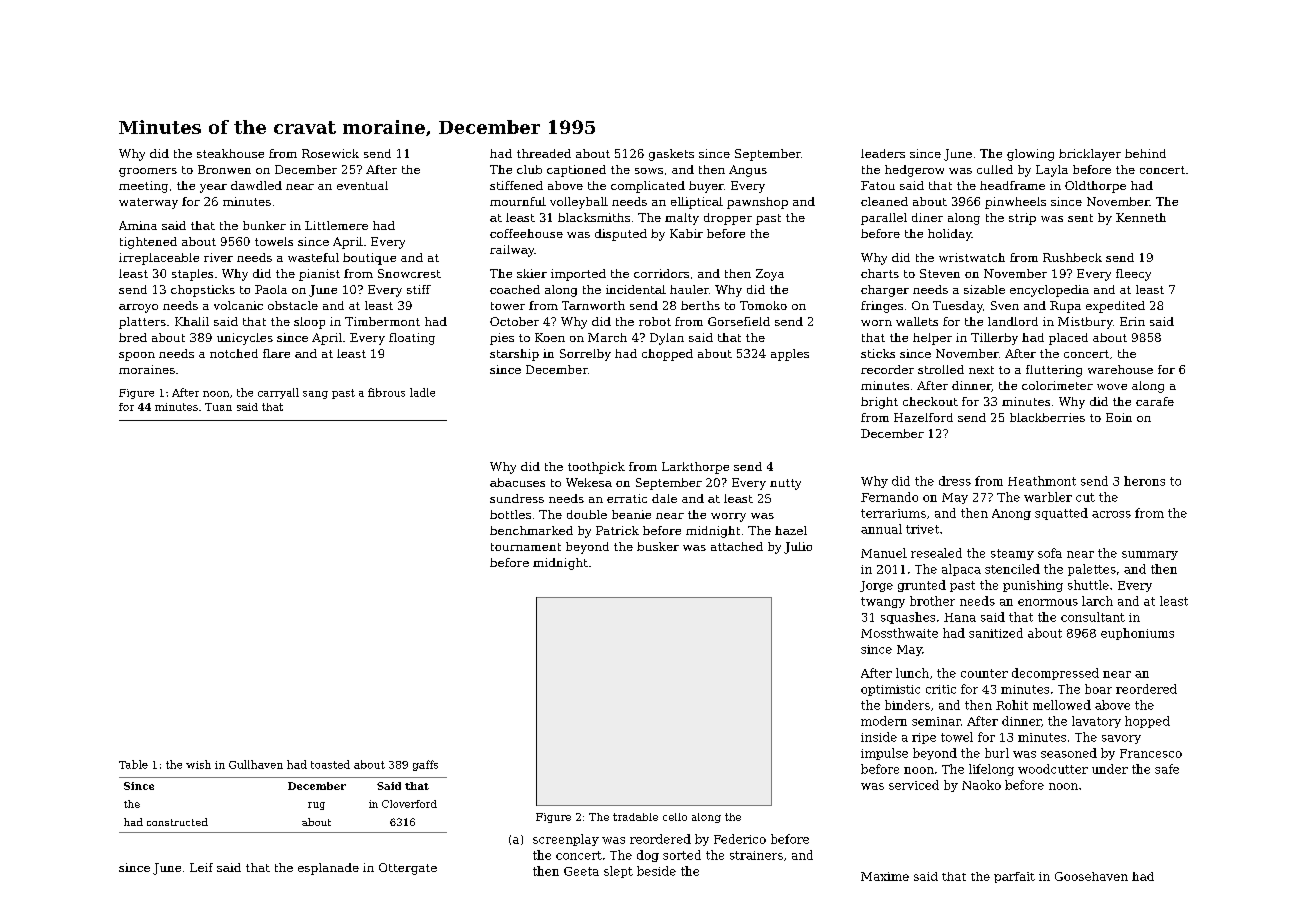 This page has width=1308, height=924. What do you see at coordinates (737, 546) in the page?
I see `attached` at bounding box center [737, 546].
